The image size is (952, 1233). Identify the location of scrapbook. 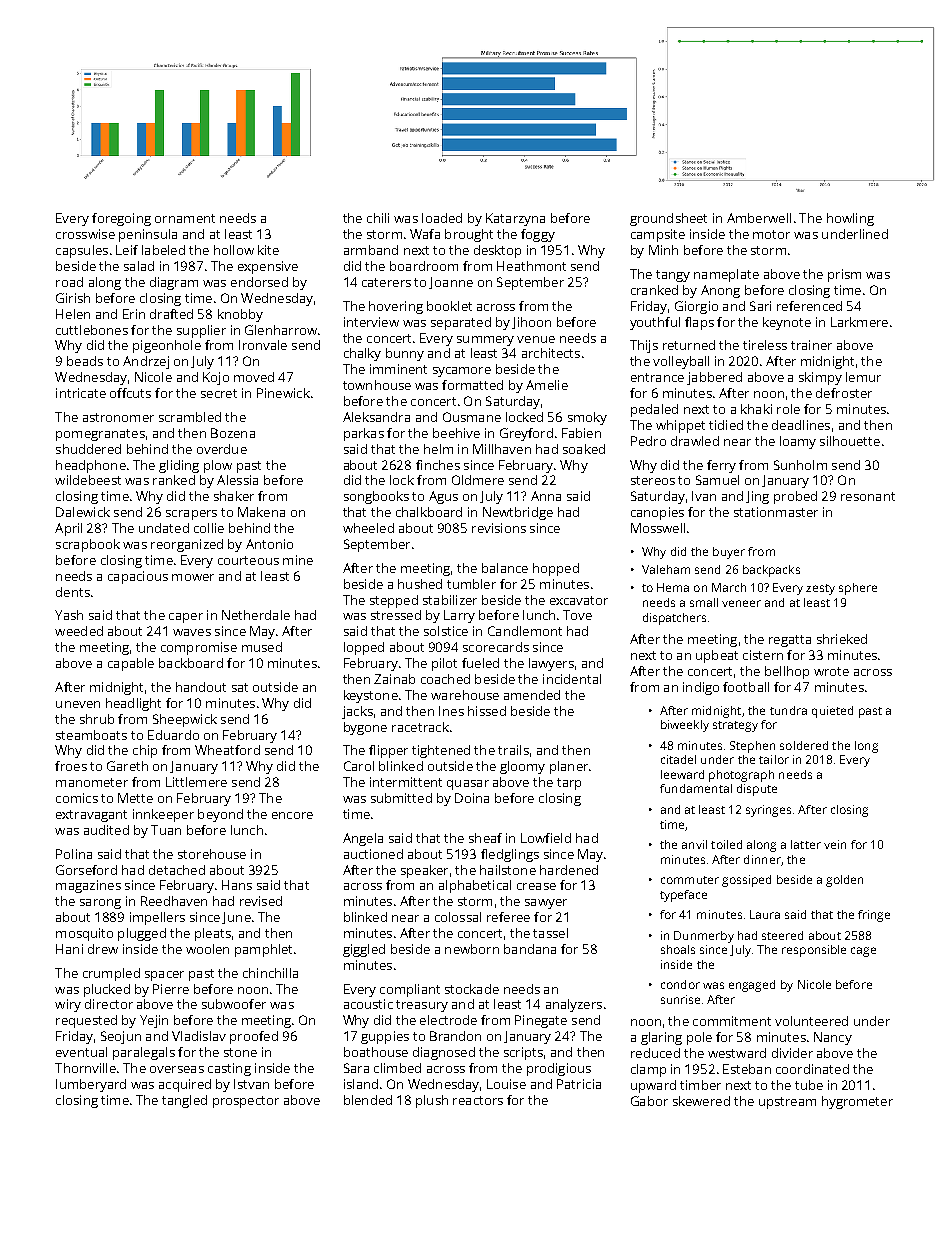
(88, 545).
